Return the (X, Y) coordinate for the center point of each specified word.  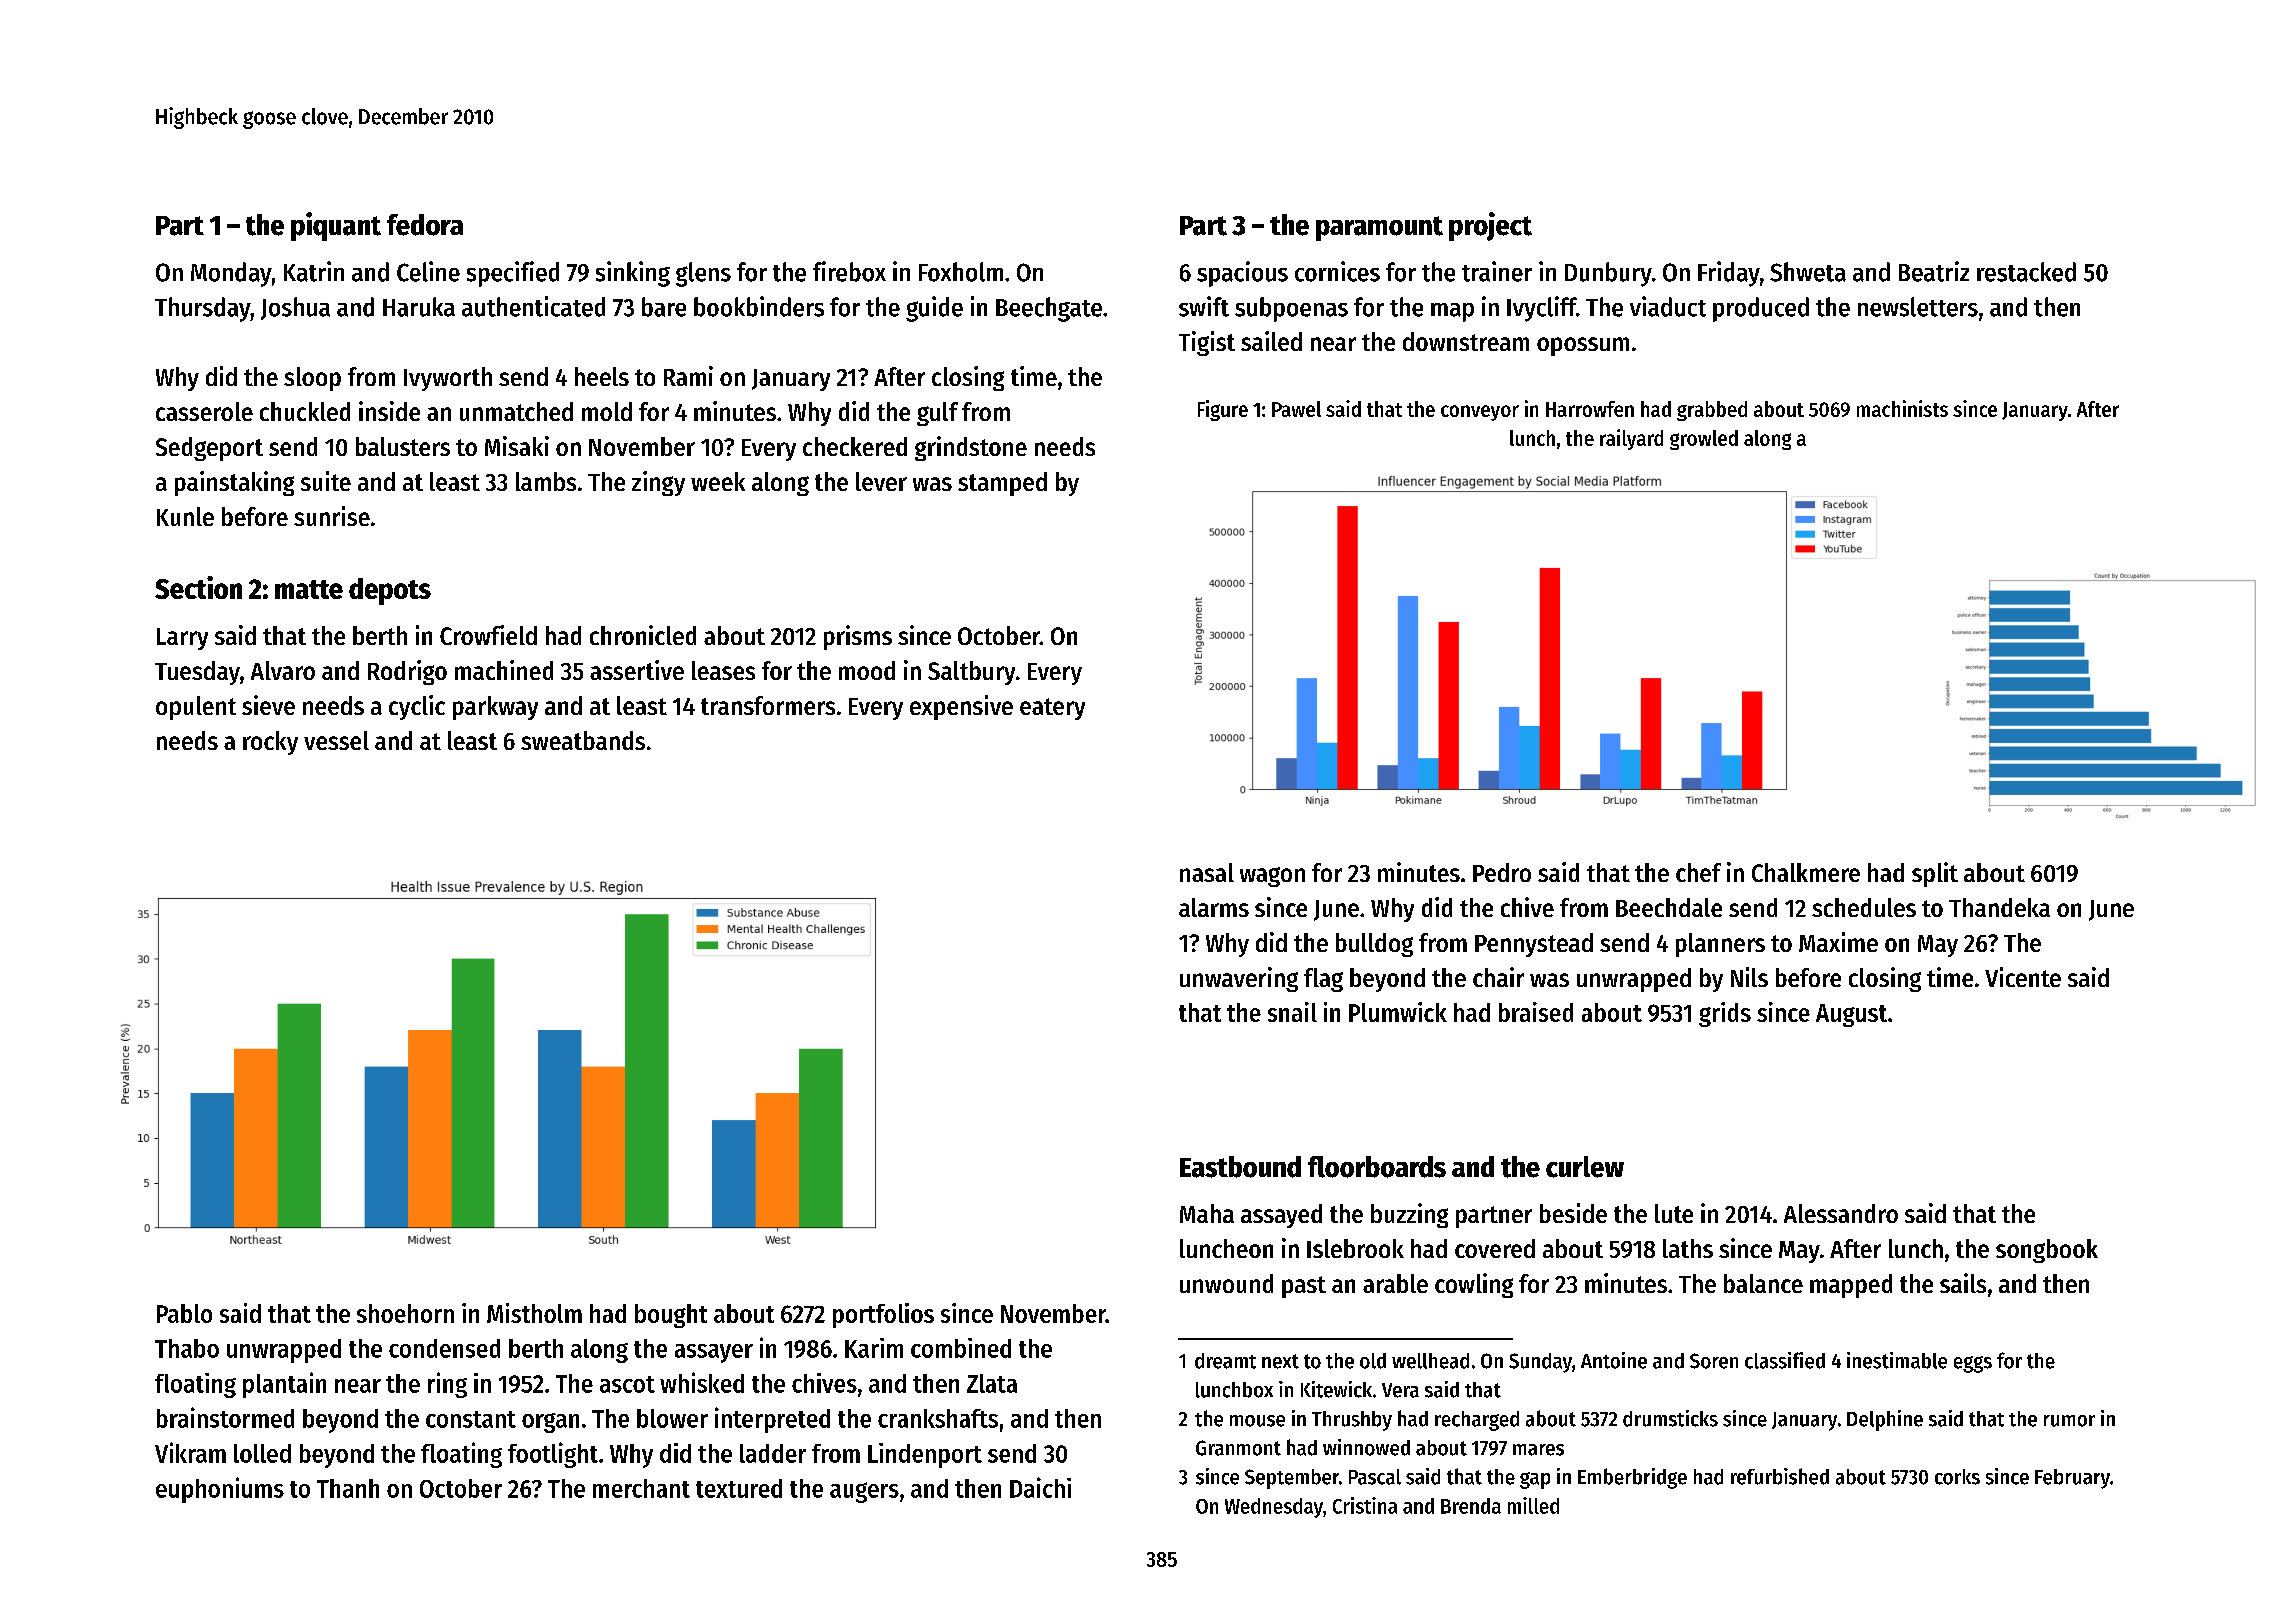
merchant (641, 1488)
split (1935, 874)
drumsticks (1670, 1418)
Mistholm (534, 1313)
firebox (849, 271)
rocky (270, 743)
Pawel (1296, 409)
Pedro (1502, 872)
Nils (1749, 977)
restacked (2026, 272)
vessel (336, 740)
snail (1292, 1012)
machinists (1902, 408)
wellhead (1430, 1361)
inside (389, 411)
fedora (425, 225)
